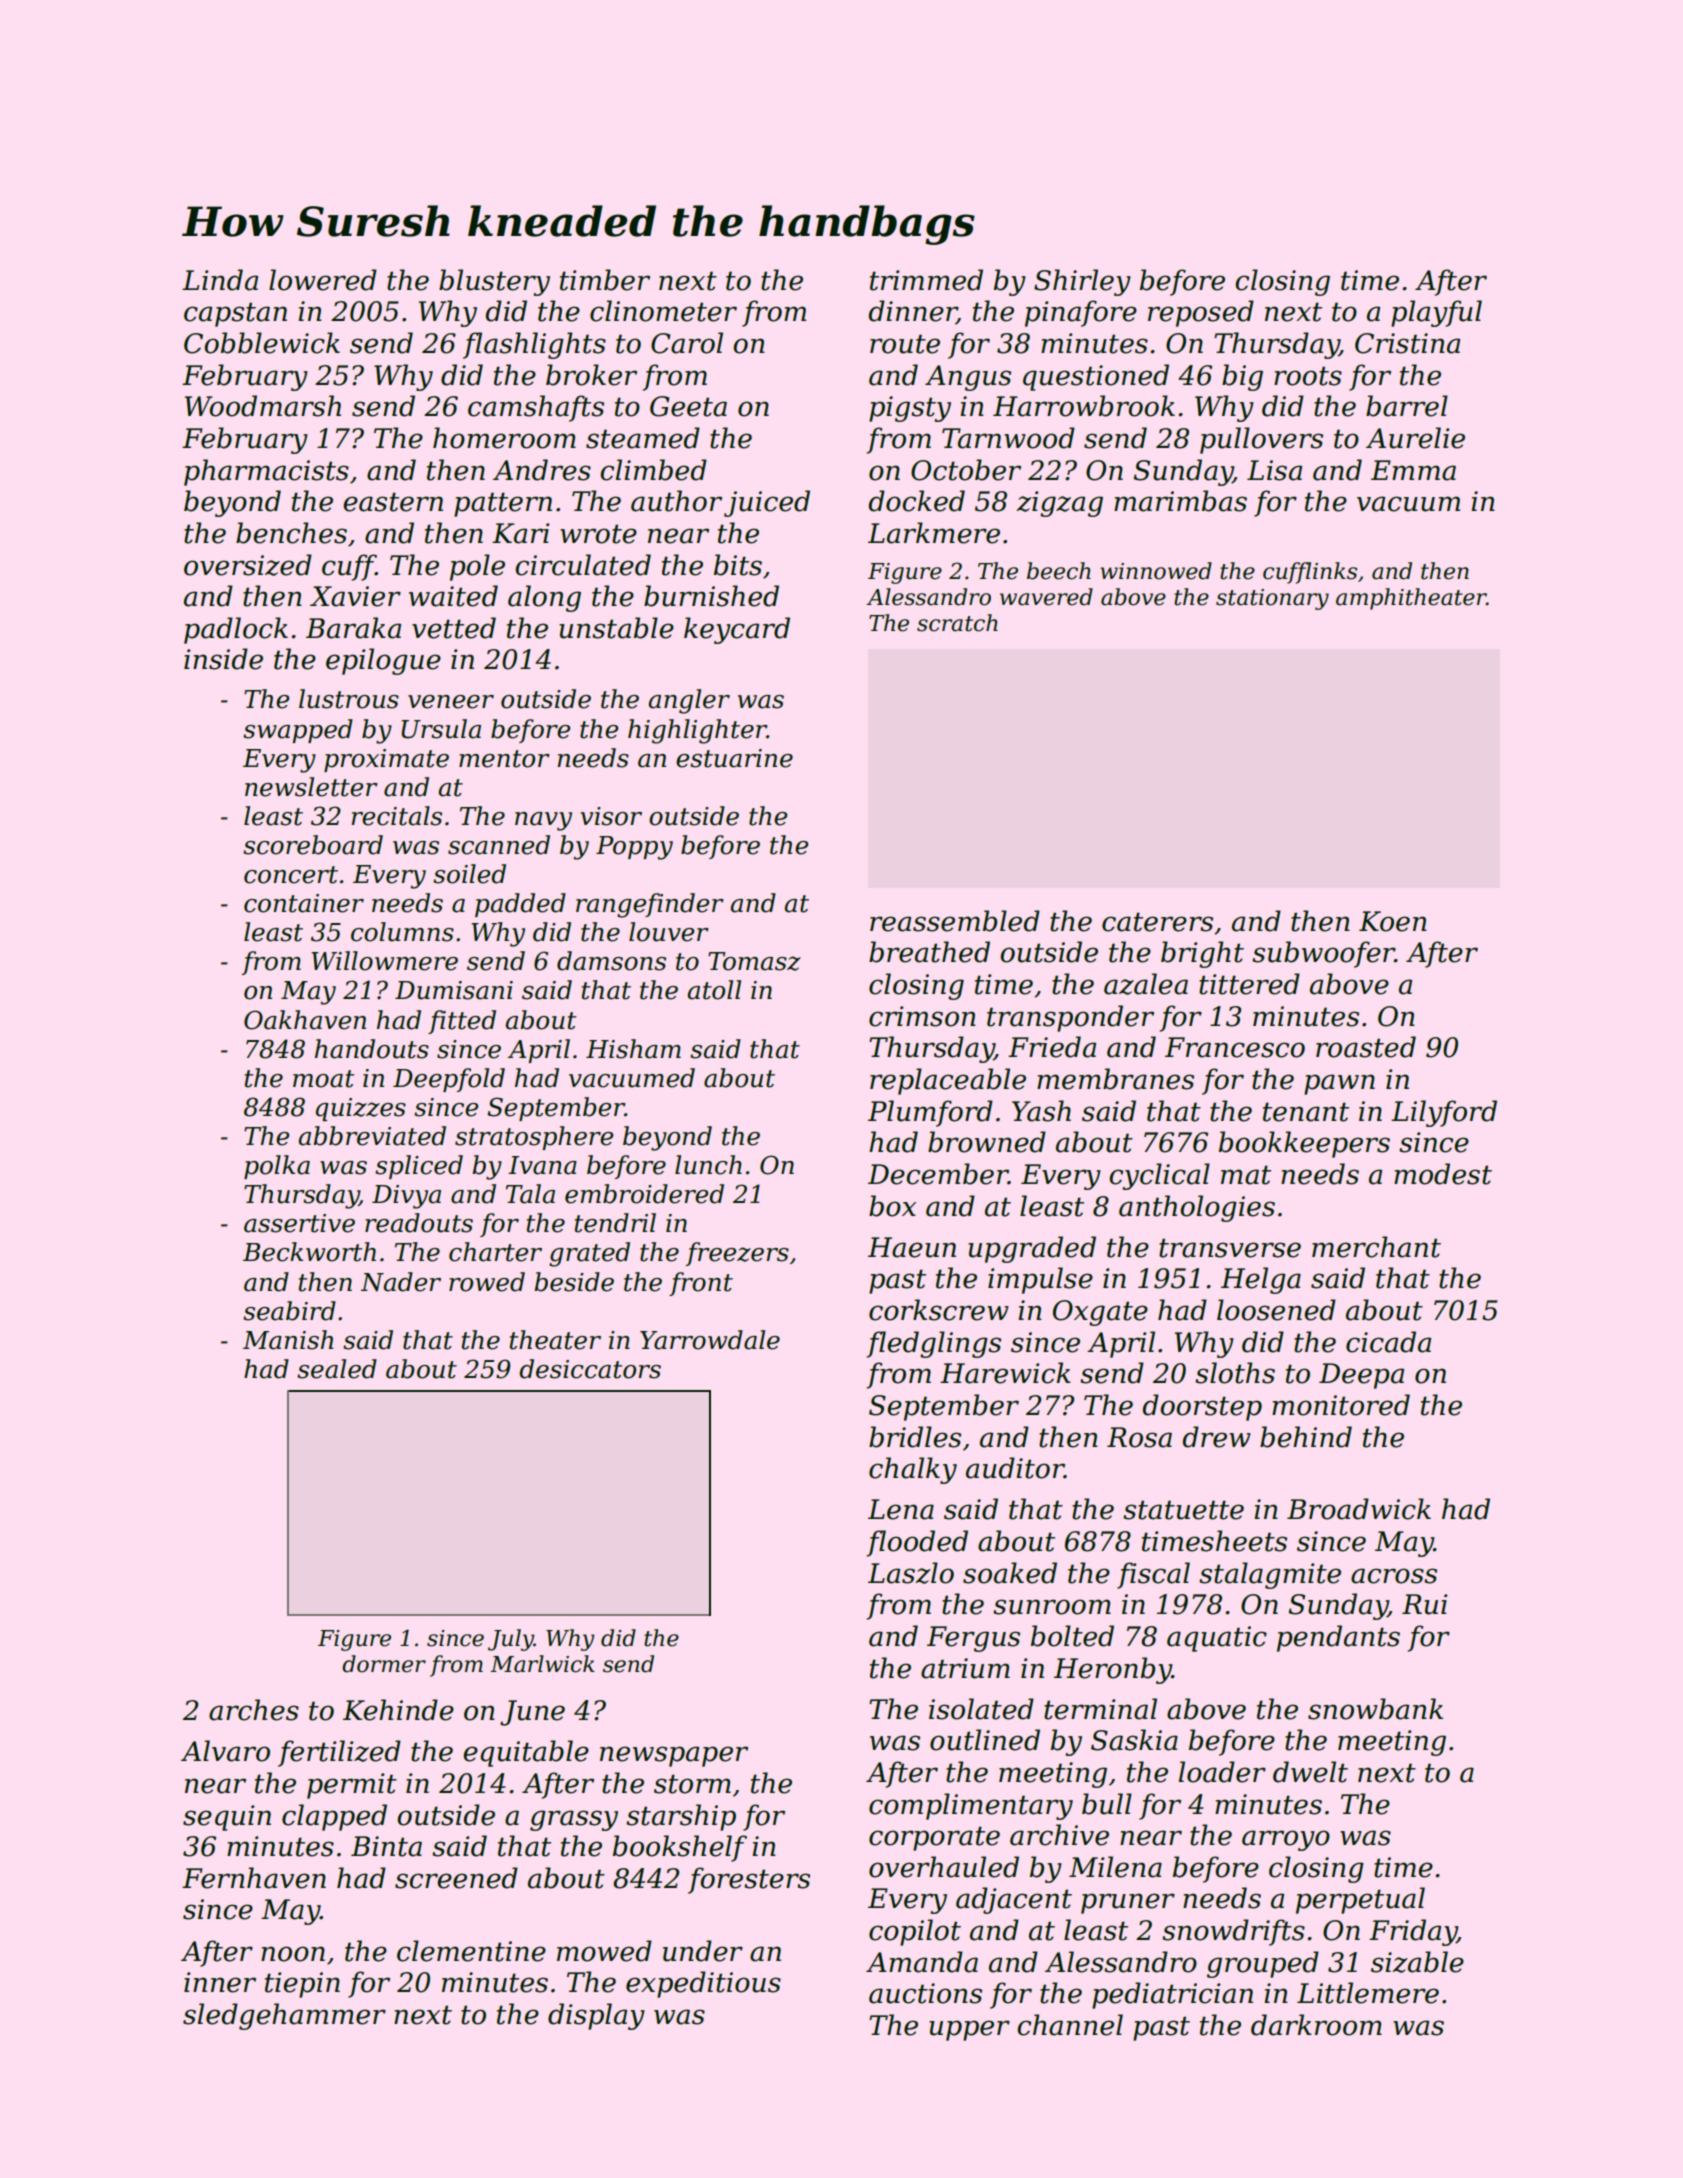  I want to click on subwoofer, so click(1323, 954).
